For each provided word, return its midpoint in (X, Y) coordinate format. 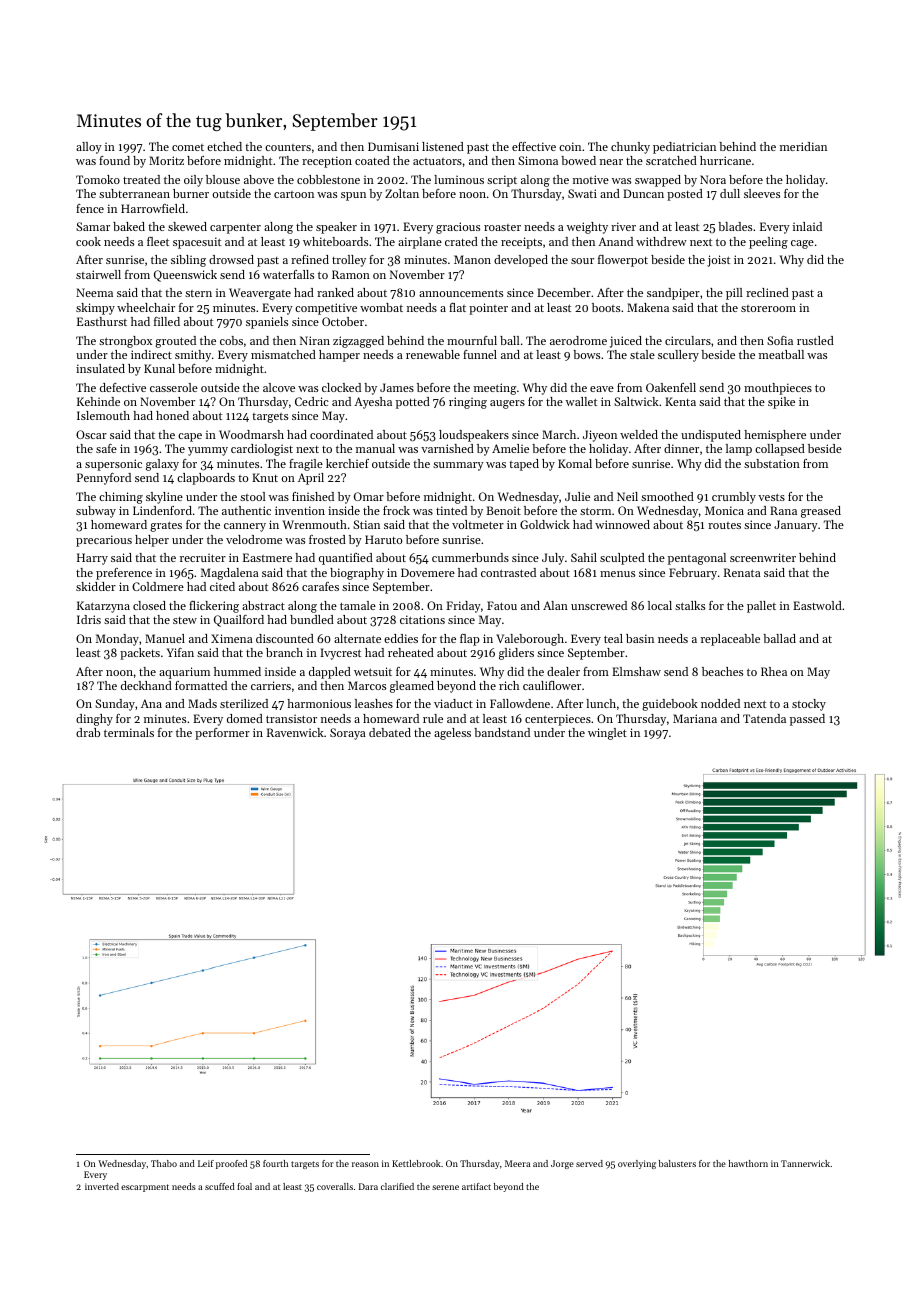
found (114, 160)
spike (781, 403)
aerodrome (578, 340)
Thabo (164, 1163)
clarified (397, 1186)
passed (807, 720)
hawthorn (748, 1163)
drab (88, 732)
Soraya (348, 734)
